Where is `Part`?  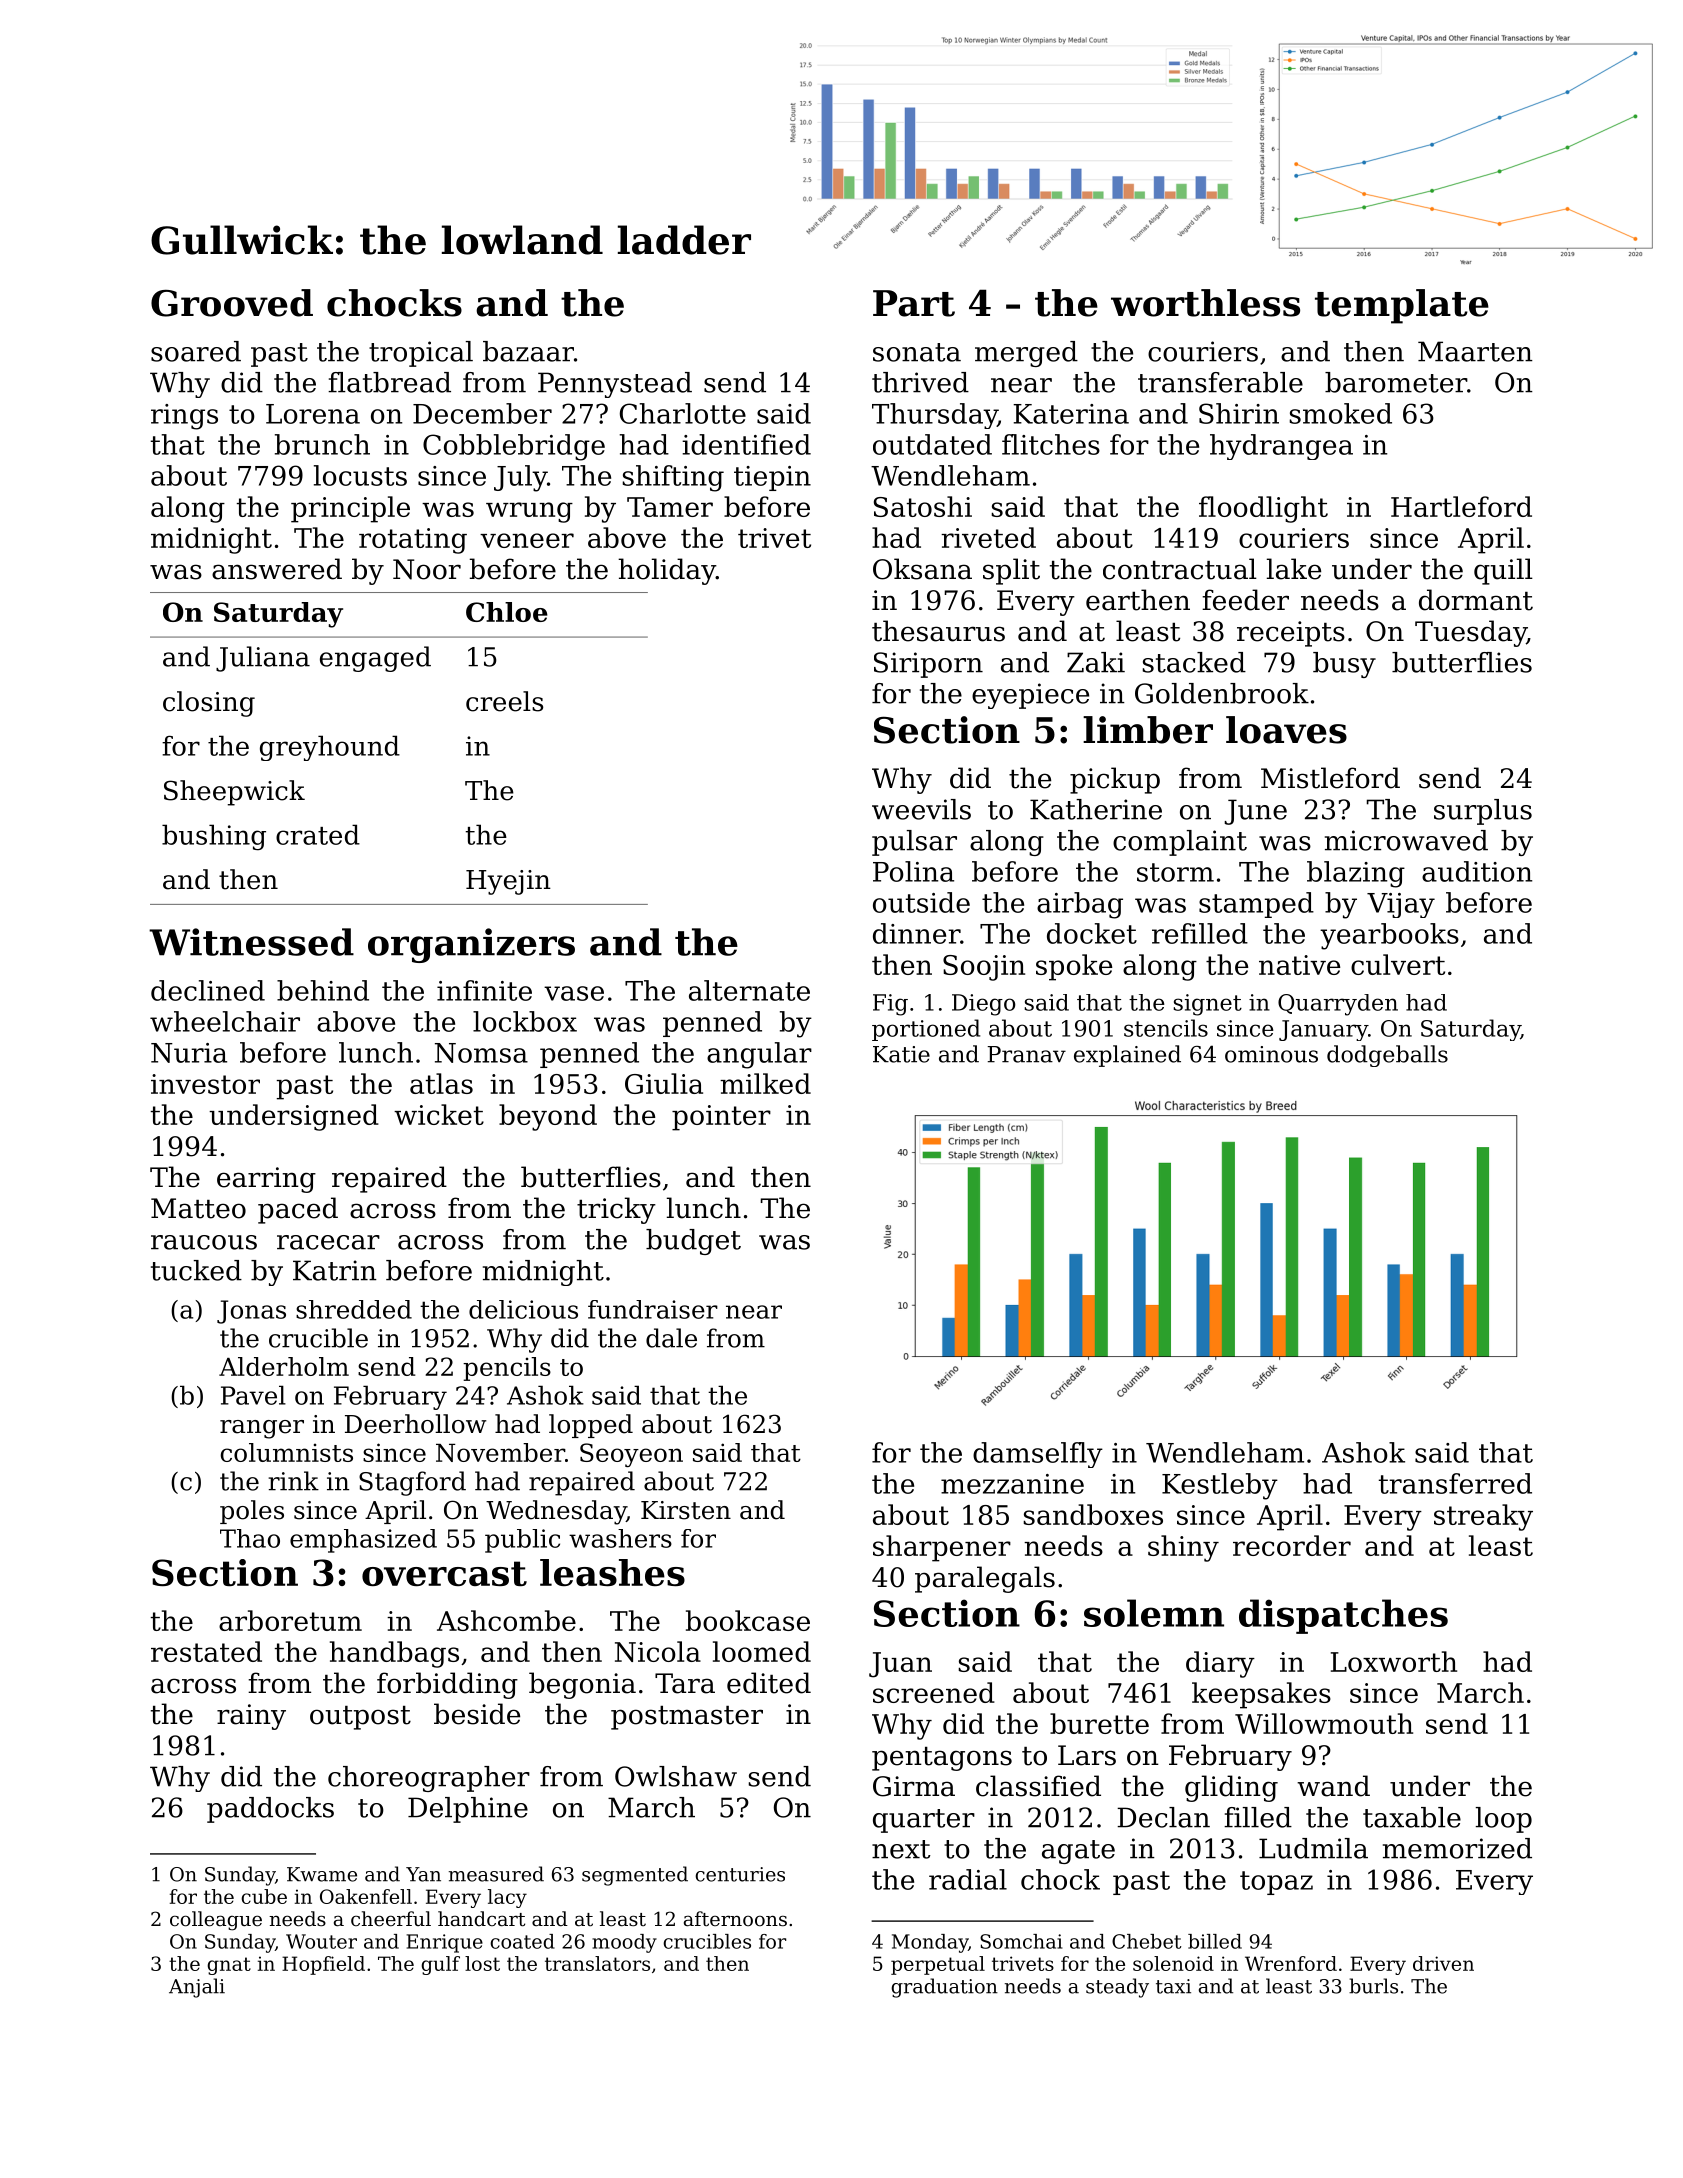
Part is located at coordinates (914, 303).
